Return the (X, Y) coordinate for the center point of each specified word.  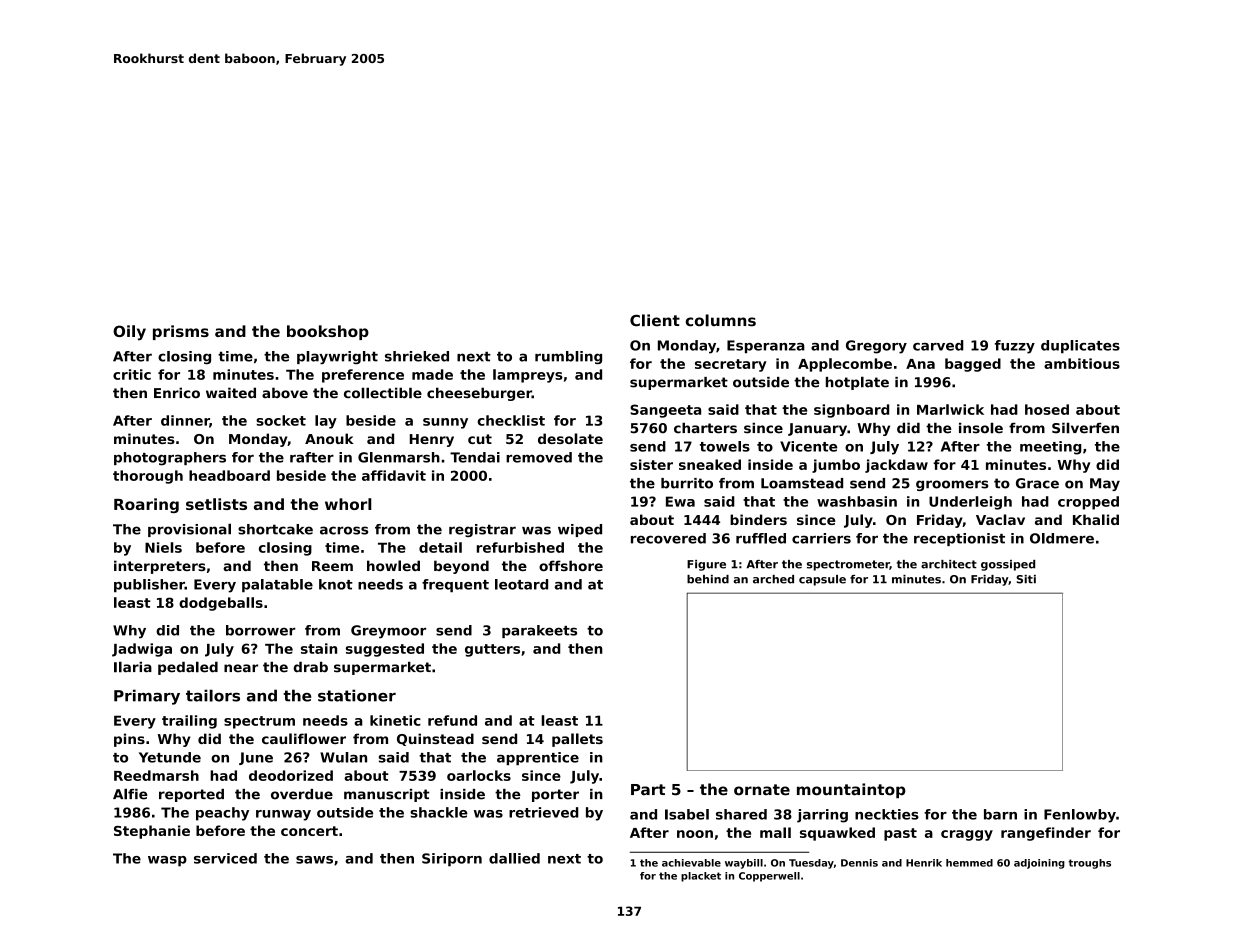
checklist (511, 420)
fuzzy (1015, 347)
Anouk (329, 438)
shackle (439, 812)
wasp (167, 861)
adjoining (1039, 864)
